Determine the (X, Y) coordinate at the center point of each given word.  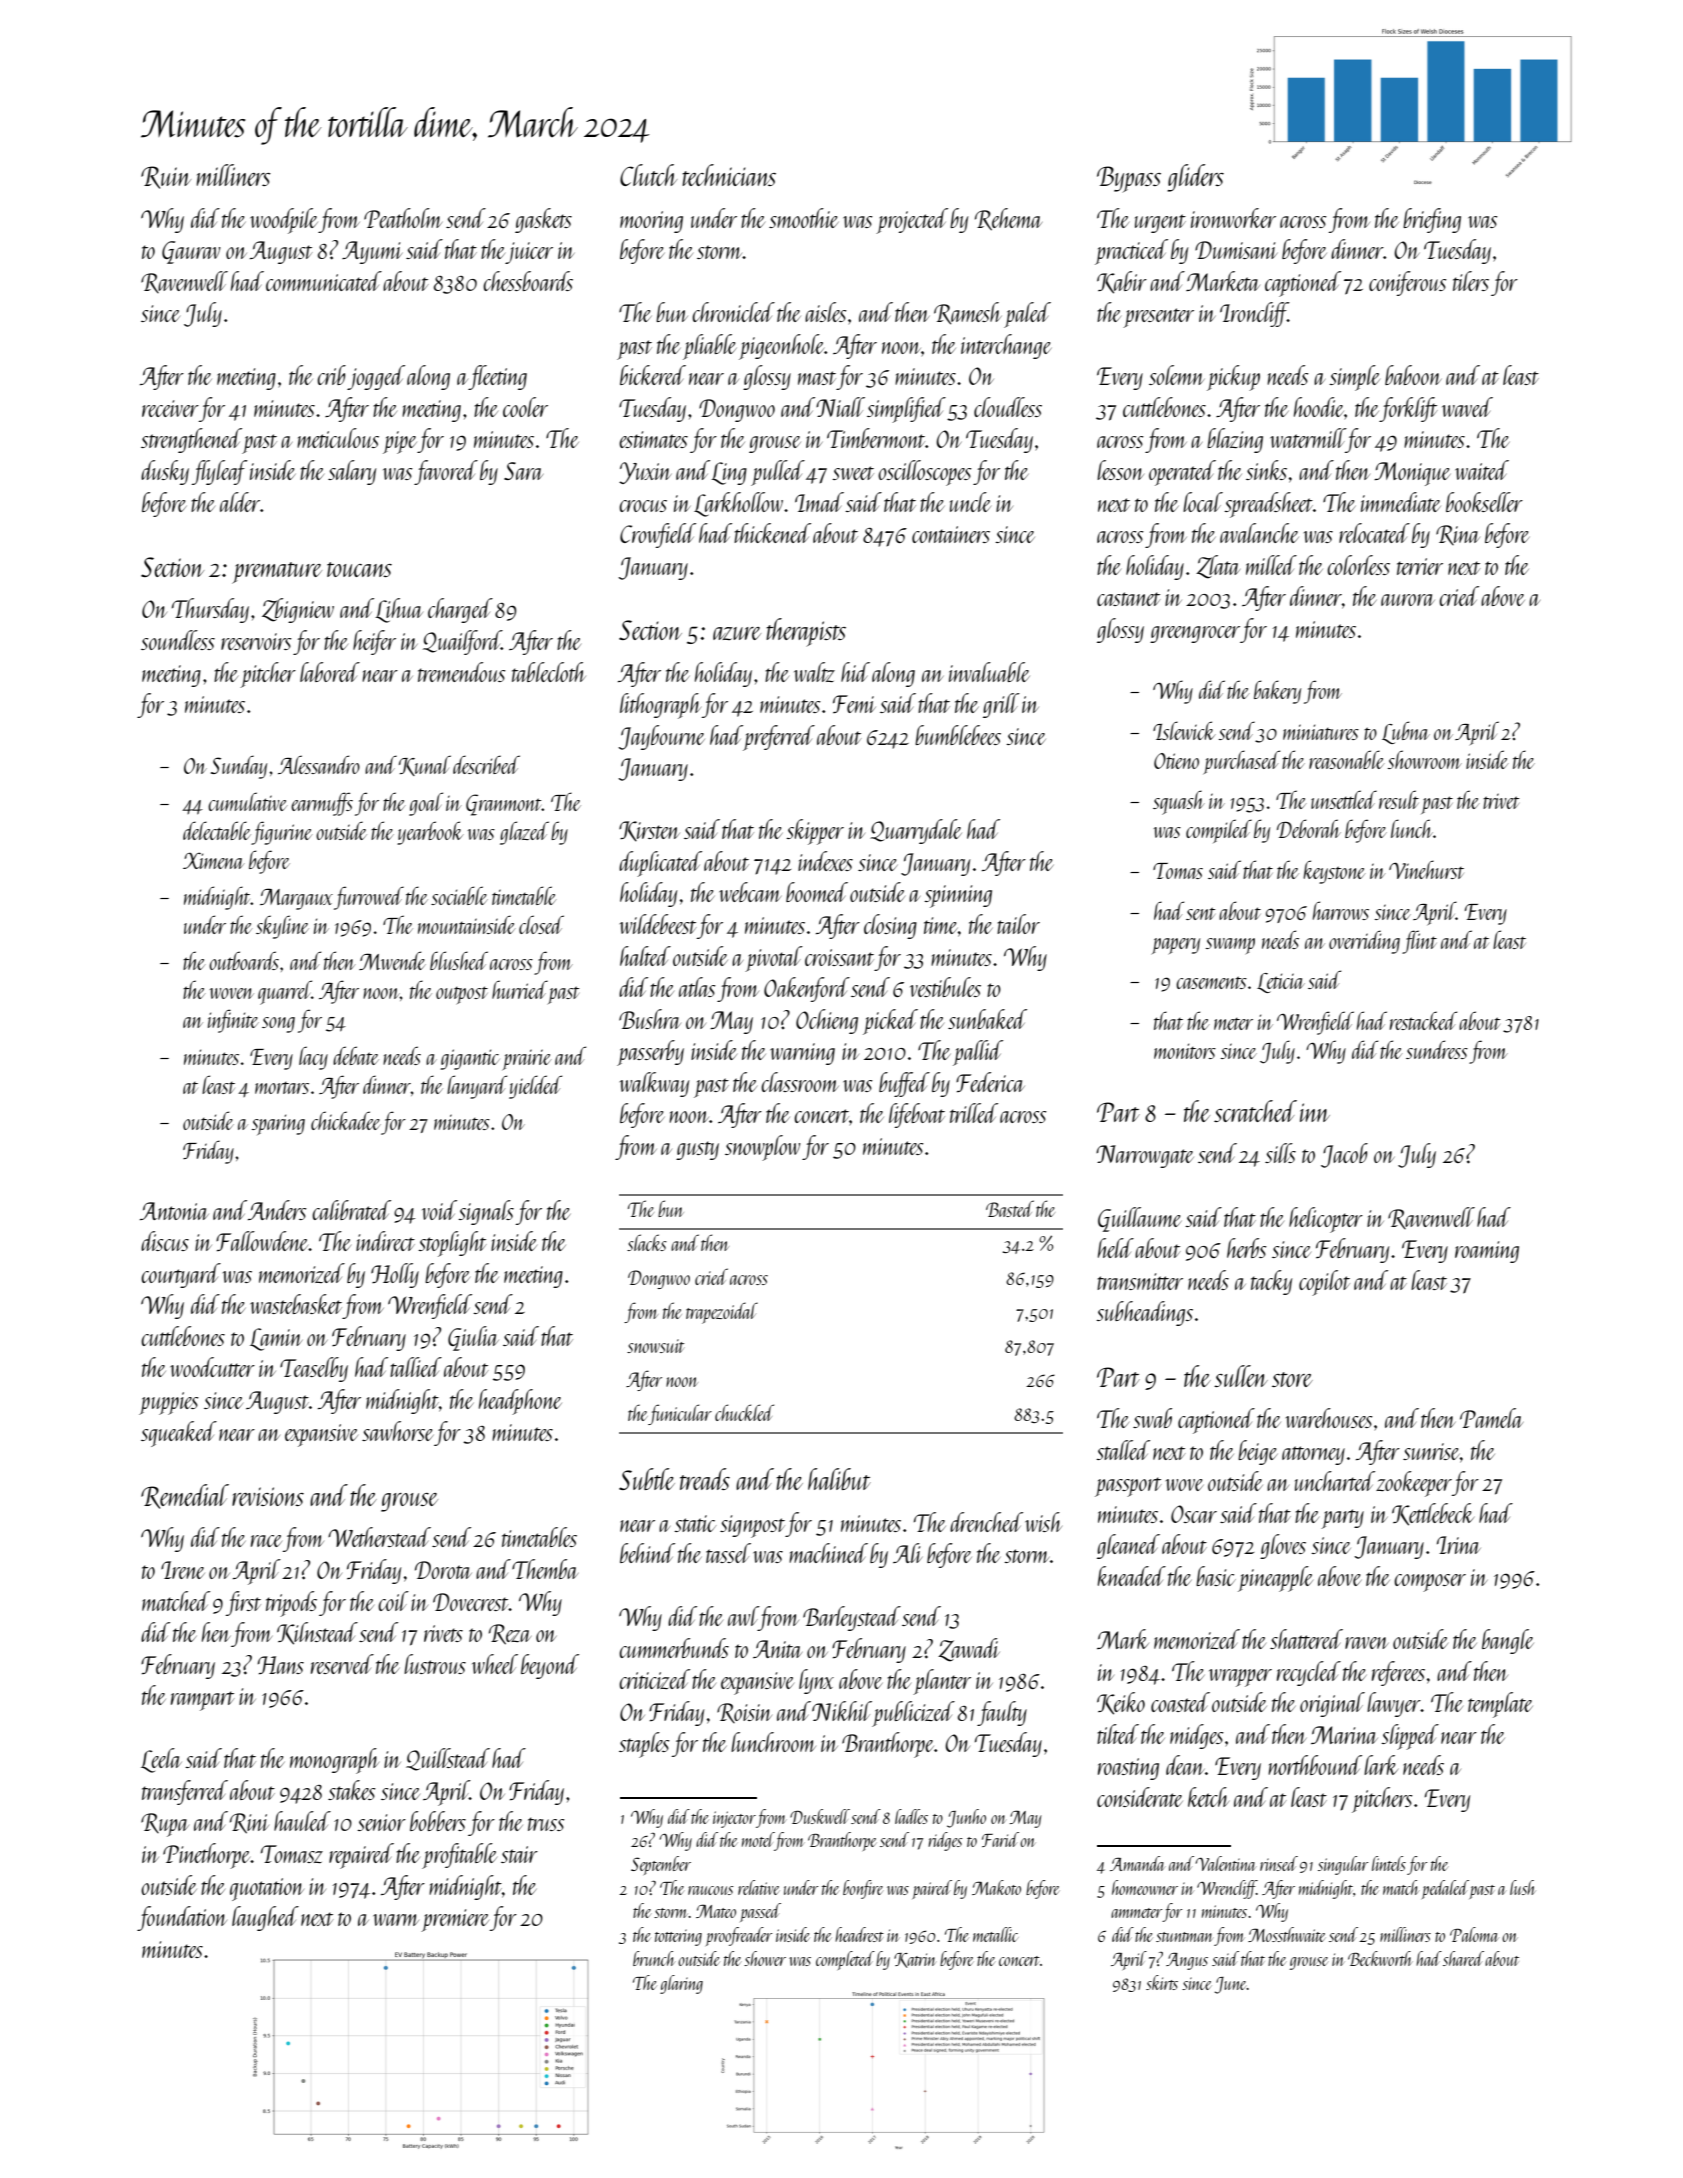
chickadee (346, 1120)
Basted (1010, 1208)
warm (396, 1920)
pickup (1233, 378)
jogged (376, 377)
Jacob (1344, 1155)
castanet (1128, 599)
